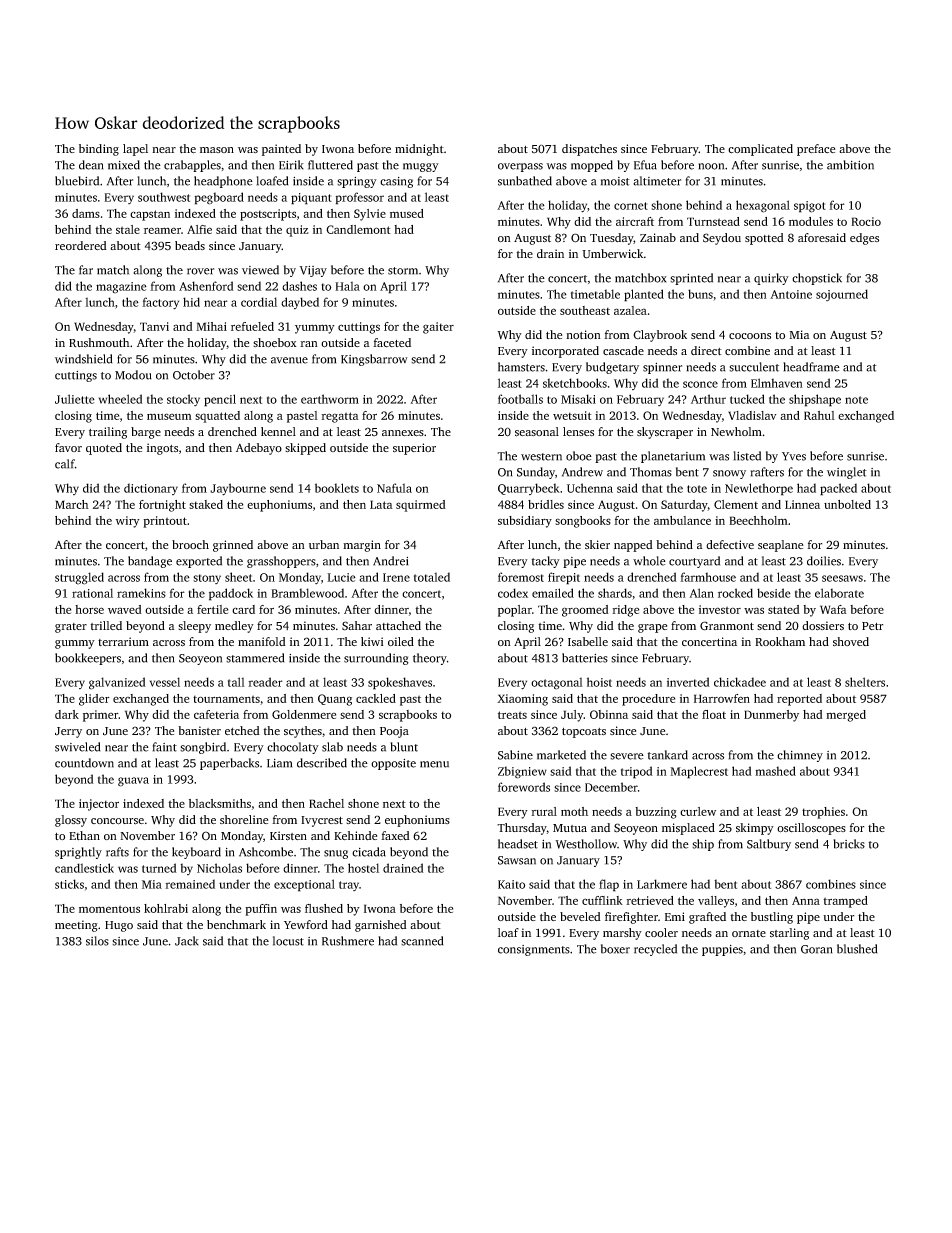  I want to click on winglet, so click(847, 473).
